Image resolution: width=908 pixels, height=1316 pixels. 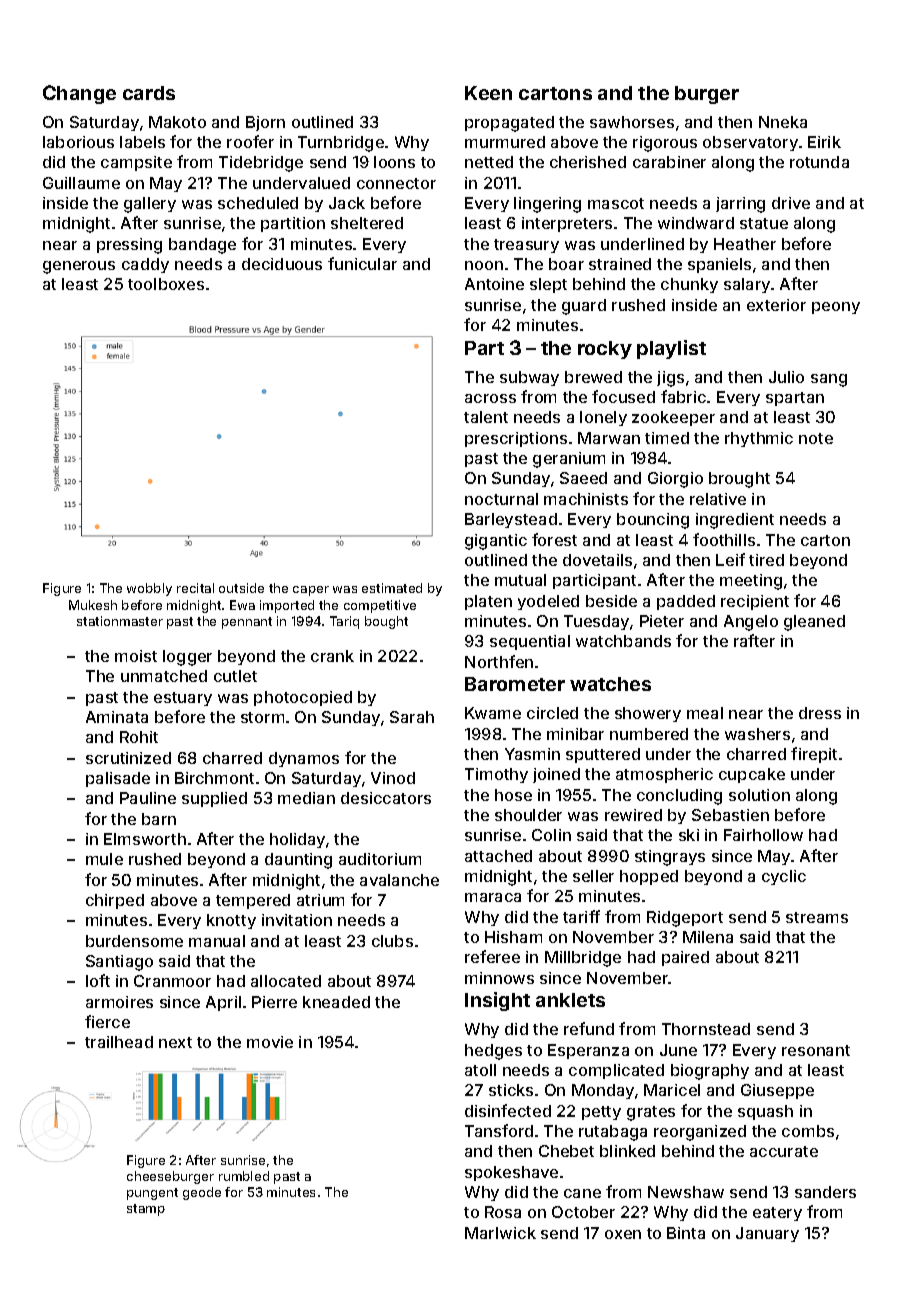 I want to click on funicular, so click(x=362, y=263).
